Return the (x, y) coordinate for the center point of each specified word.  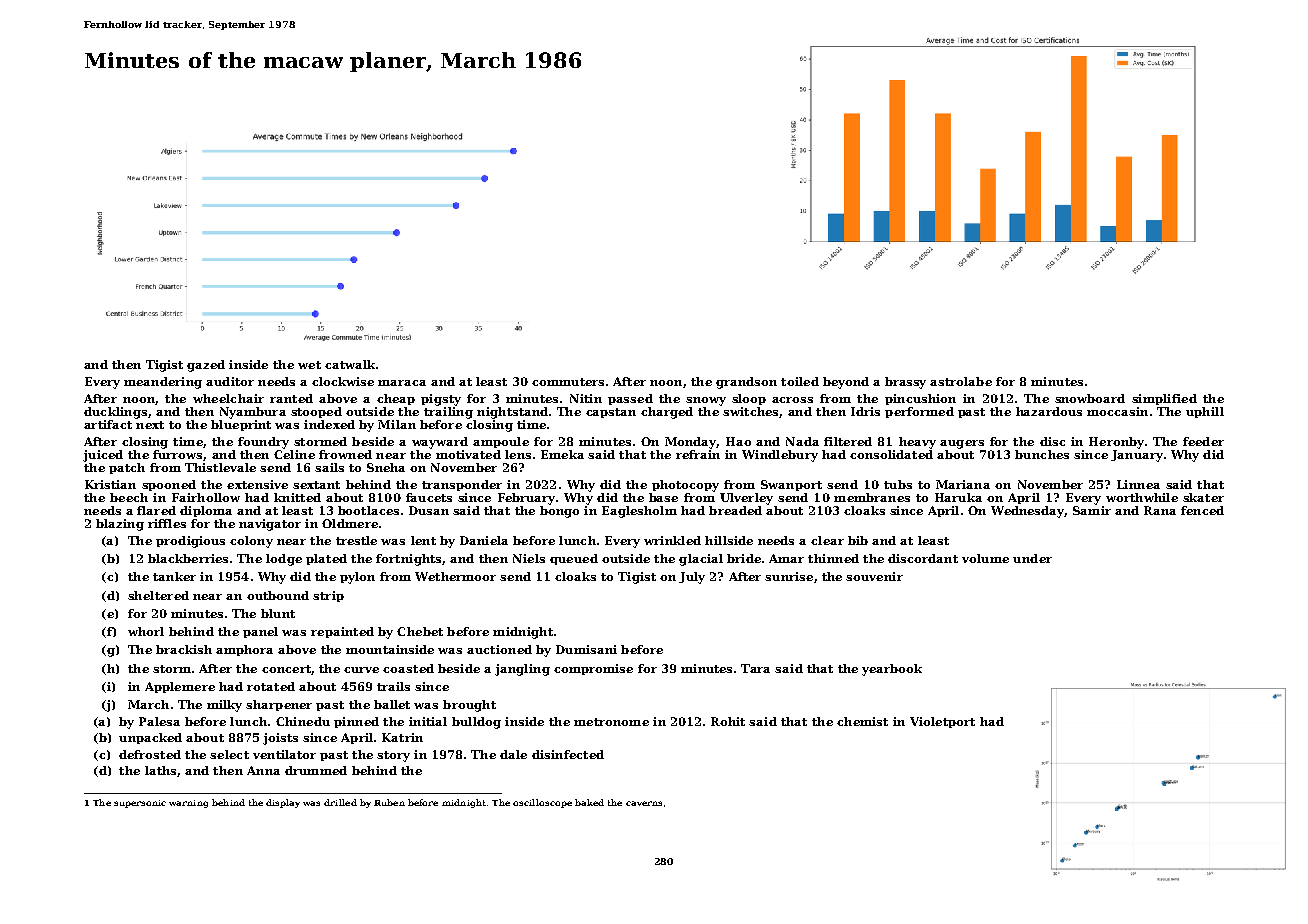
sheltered (158, 595)
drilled (340, 802)
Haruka (958, 497)
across (792, 400)
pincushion (920, 399)
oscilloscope (542, 803)
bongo (559, 512)
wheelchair (228, 398)
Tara (755, 668)
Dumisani (586, 649)
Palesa (159, 721)
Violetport (942, 722)
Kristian (110, 484)
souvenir (874, 576)
